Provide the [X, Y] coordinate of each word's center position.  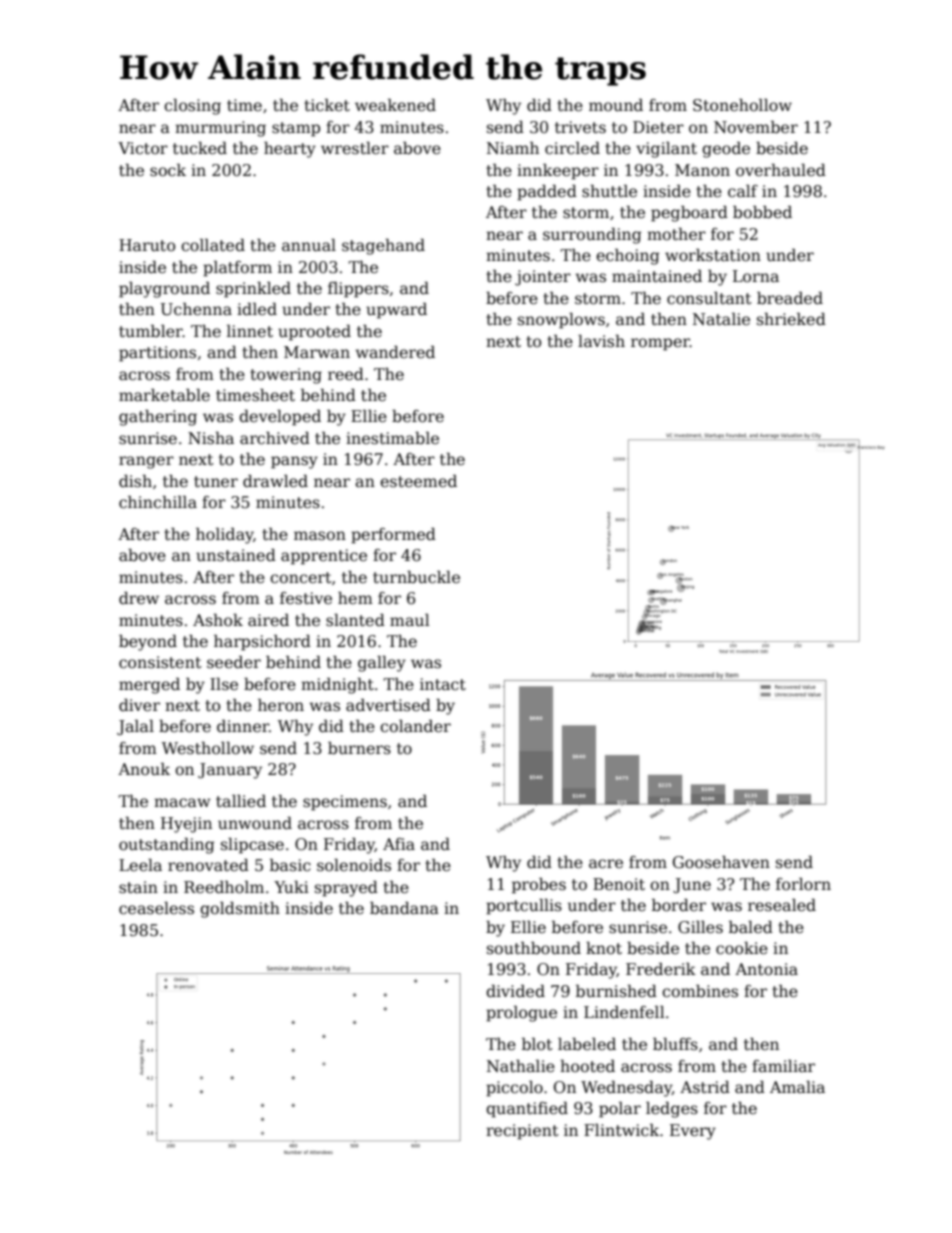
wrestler [355, 148]
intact [443, 684]
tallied [241, 801]
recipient [522, 1132]
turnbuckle [416, 577]
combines [700, 990]
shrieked [791, 318]
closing [192, 106]
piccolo [514, 1088]
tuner [216, 482]
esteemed [418, 481]
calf [743, 190]
